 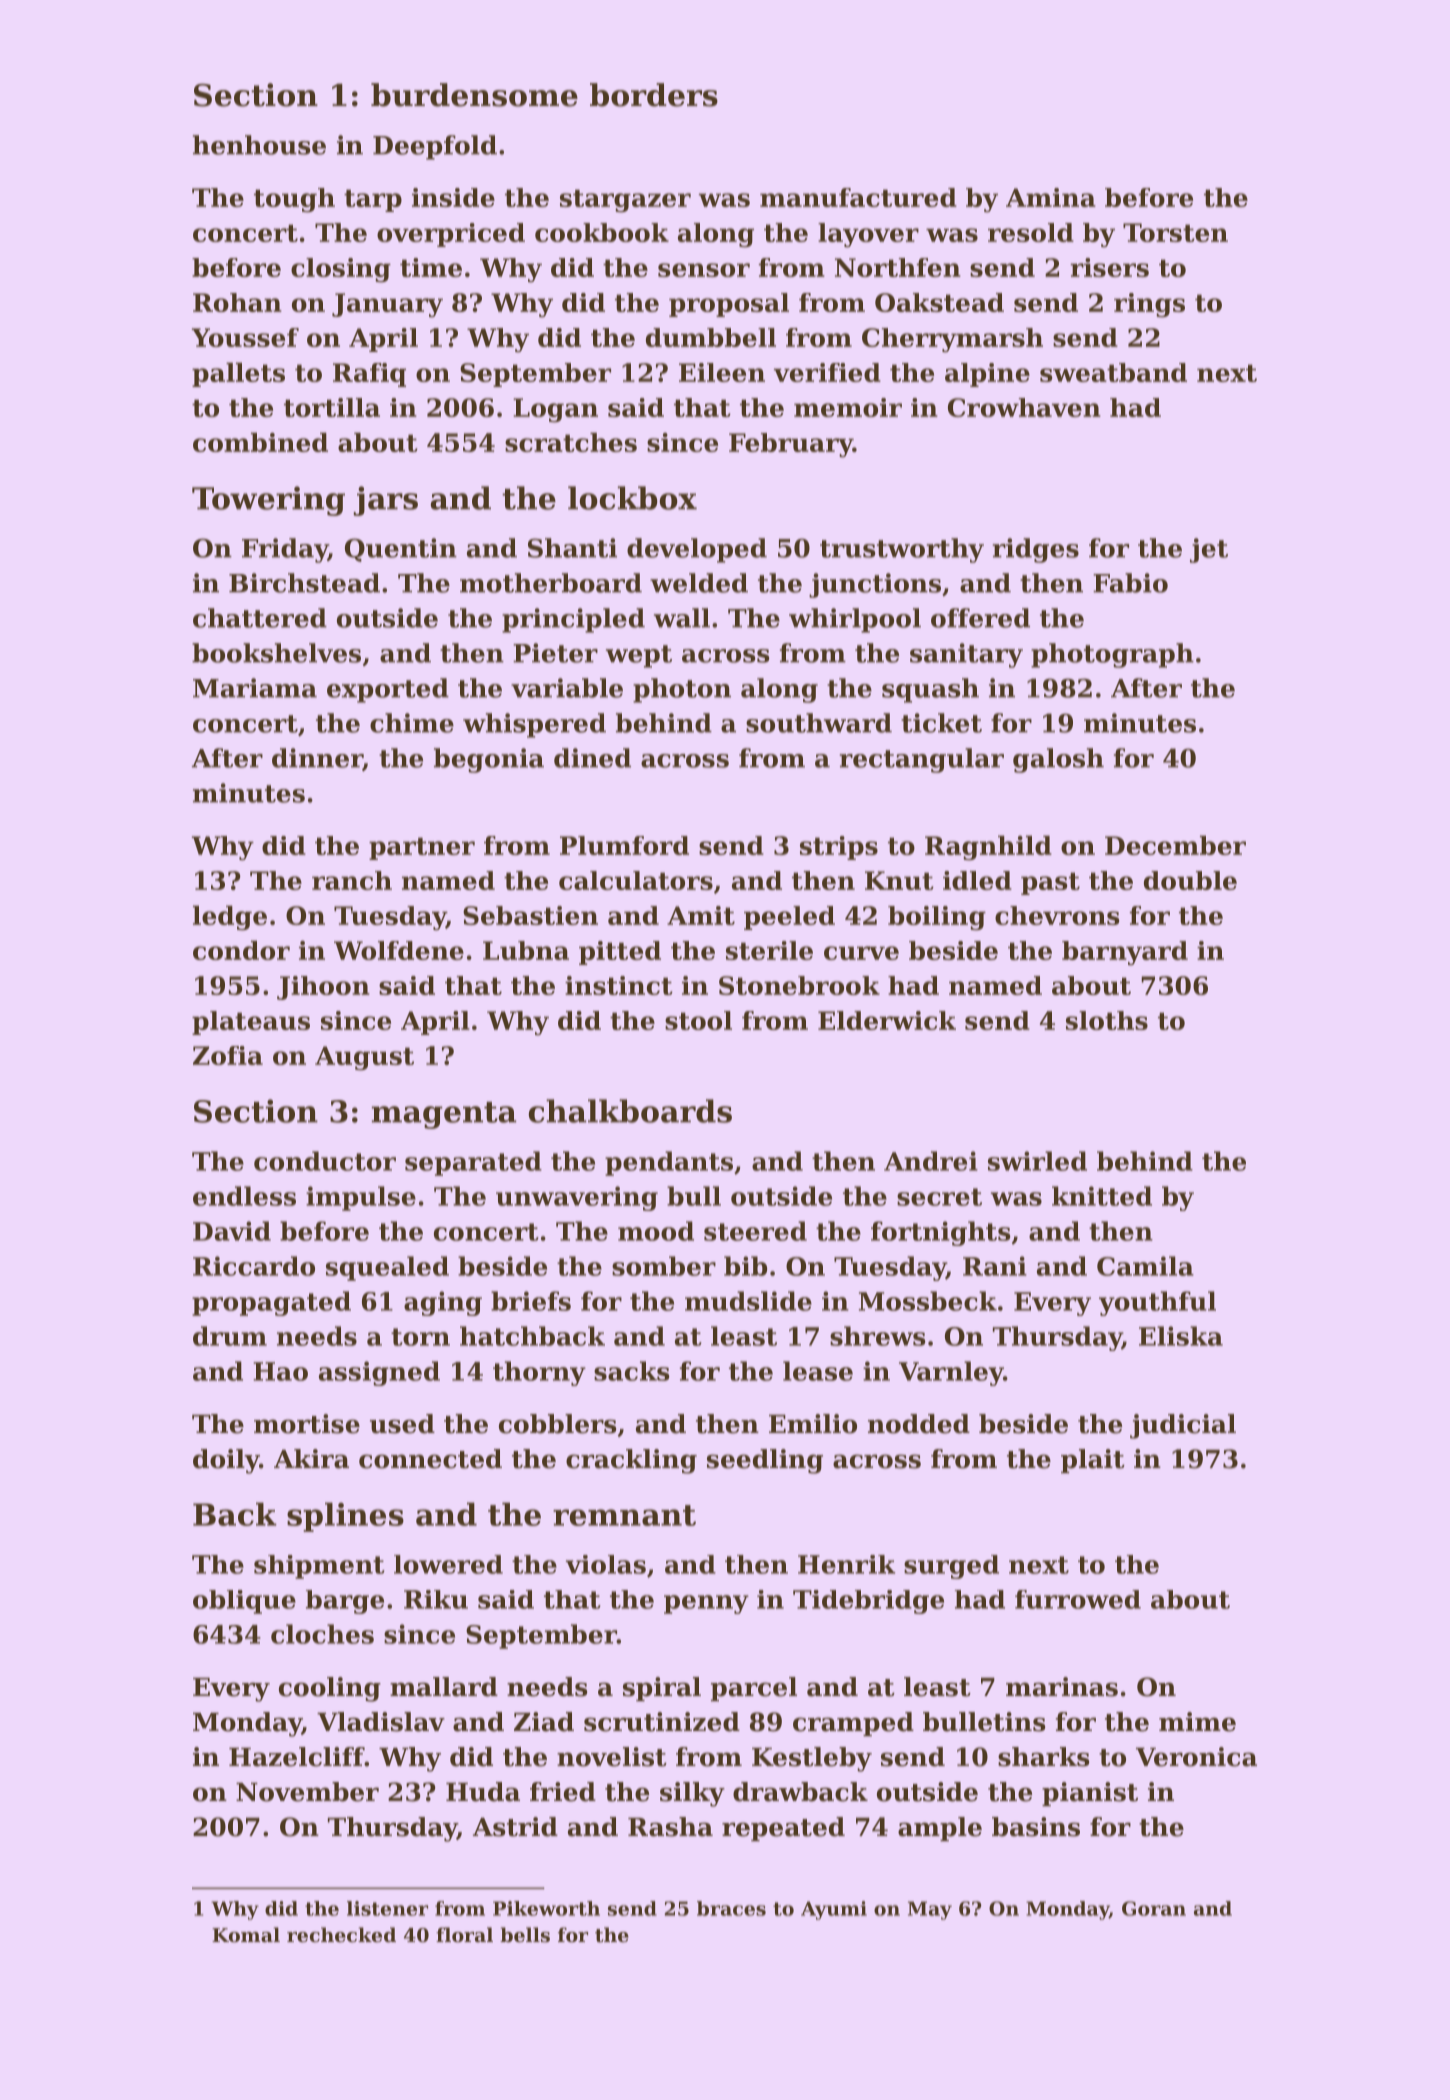 What do you see at coordinates (731, 1908) in the screenshot?
I see `braces` at bounding box center [731, 1908].
